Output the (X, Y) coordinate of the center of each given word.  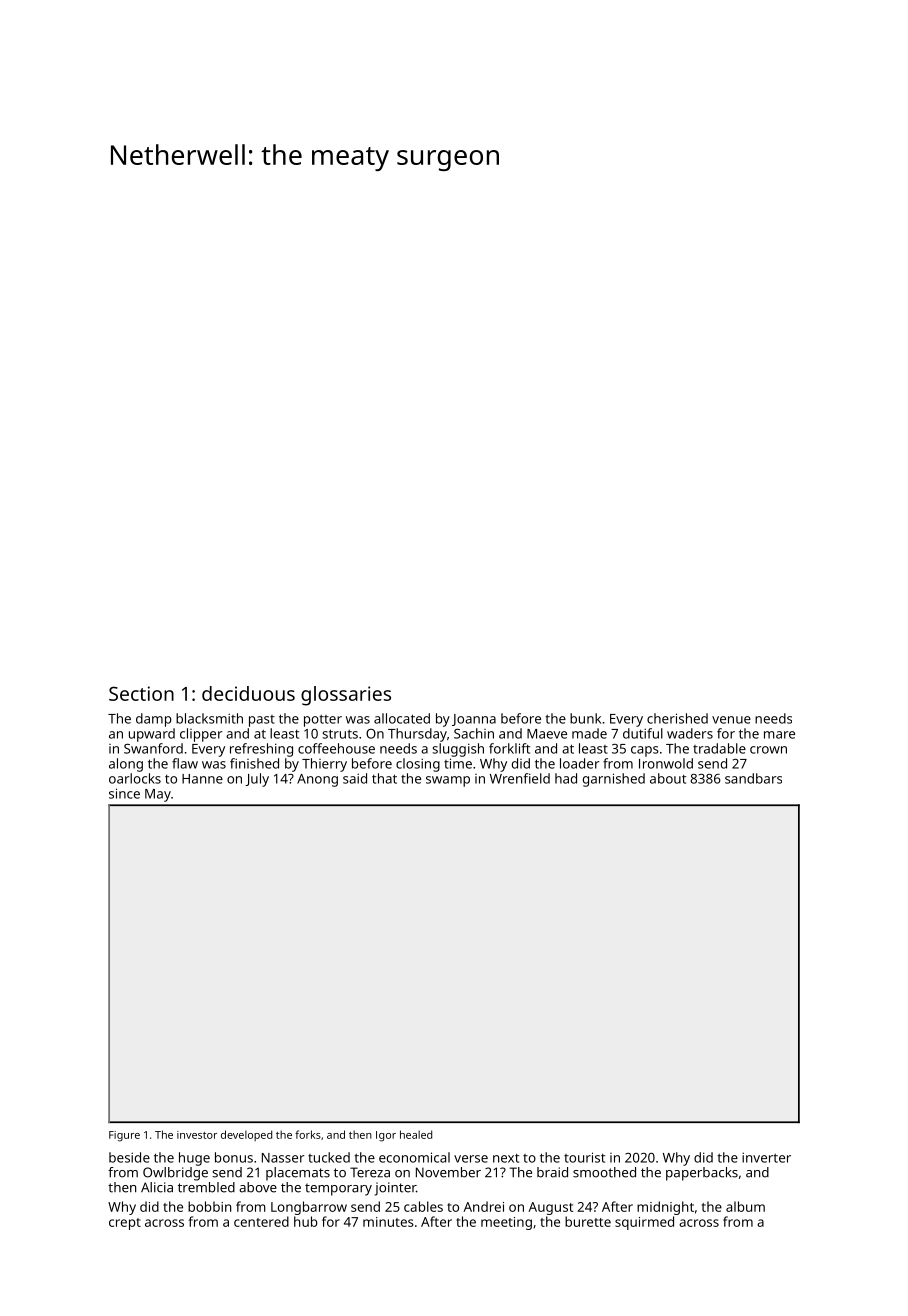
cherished (677, 718)
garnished (614, 780)
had (566, 778)
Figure (124, 1136)
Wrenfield (520, 778)
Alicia (157, 1187)
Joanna (474, 720)
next (506, 1158)
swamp (448, 781)
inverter (766, 1157)
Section (141, 693)
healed (416, 1134)
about (668, 778)
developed (246, 1135)
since (124, 793)
